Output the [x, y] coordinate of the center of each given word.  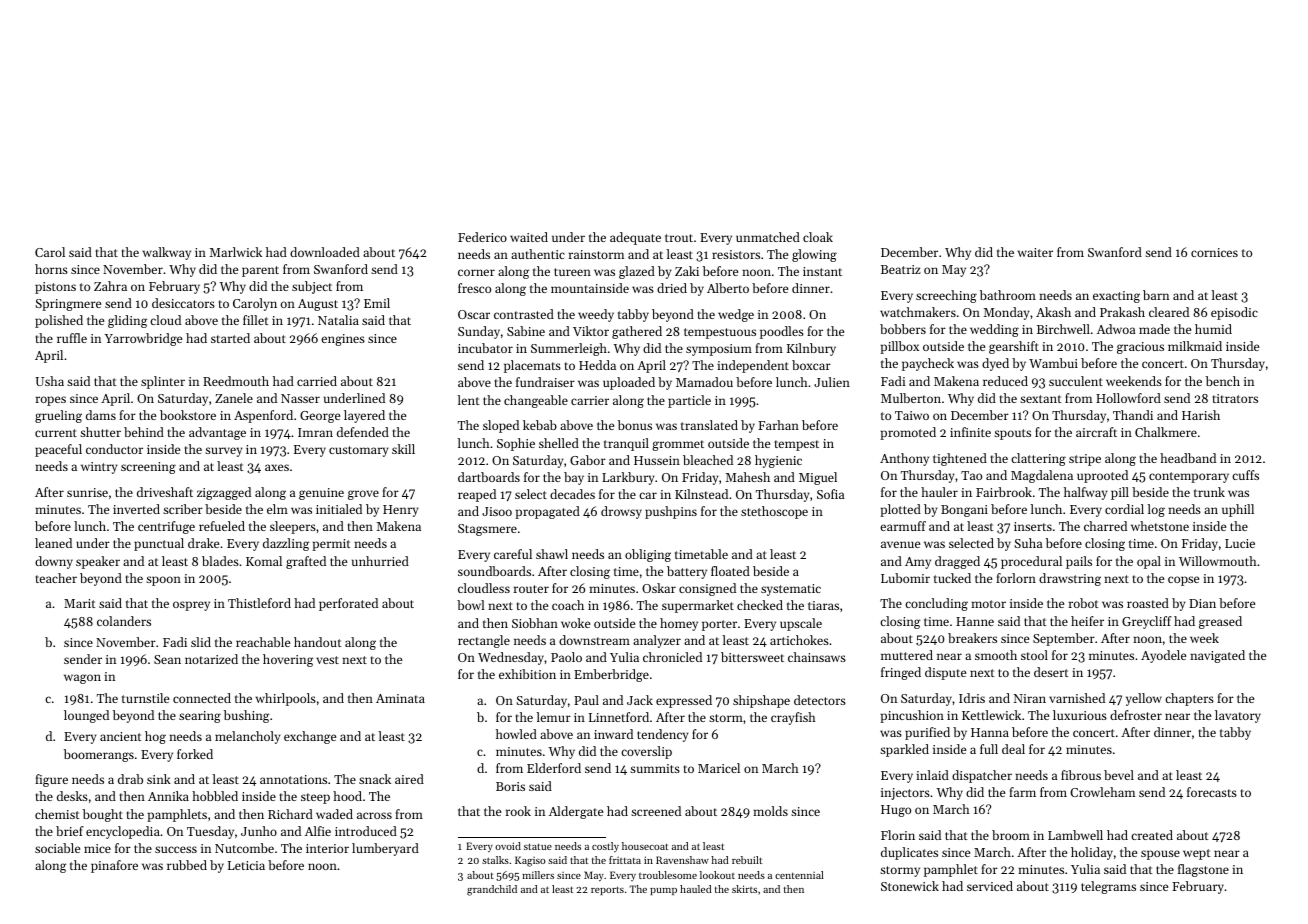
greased [1220, 622]
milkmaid [1195, 346]
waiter [1035, 252]
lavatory [1238, 716]
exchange [310, 737]
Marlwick [236, 252]
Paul [586, 700]
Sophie [516, 444]
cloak [818, 237]
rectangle [484, 641]
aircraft [1096, 432]
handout [318, 642]
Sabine [526, 331]
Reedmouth [236, 381]
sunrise [87, 492]
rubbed [187, 865]
